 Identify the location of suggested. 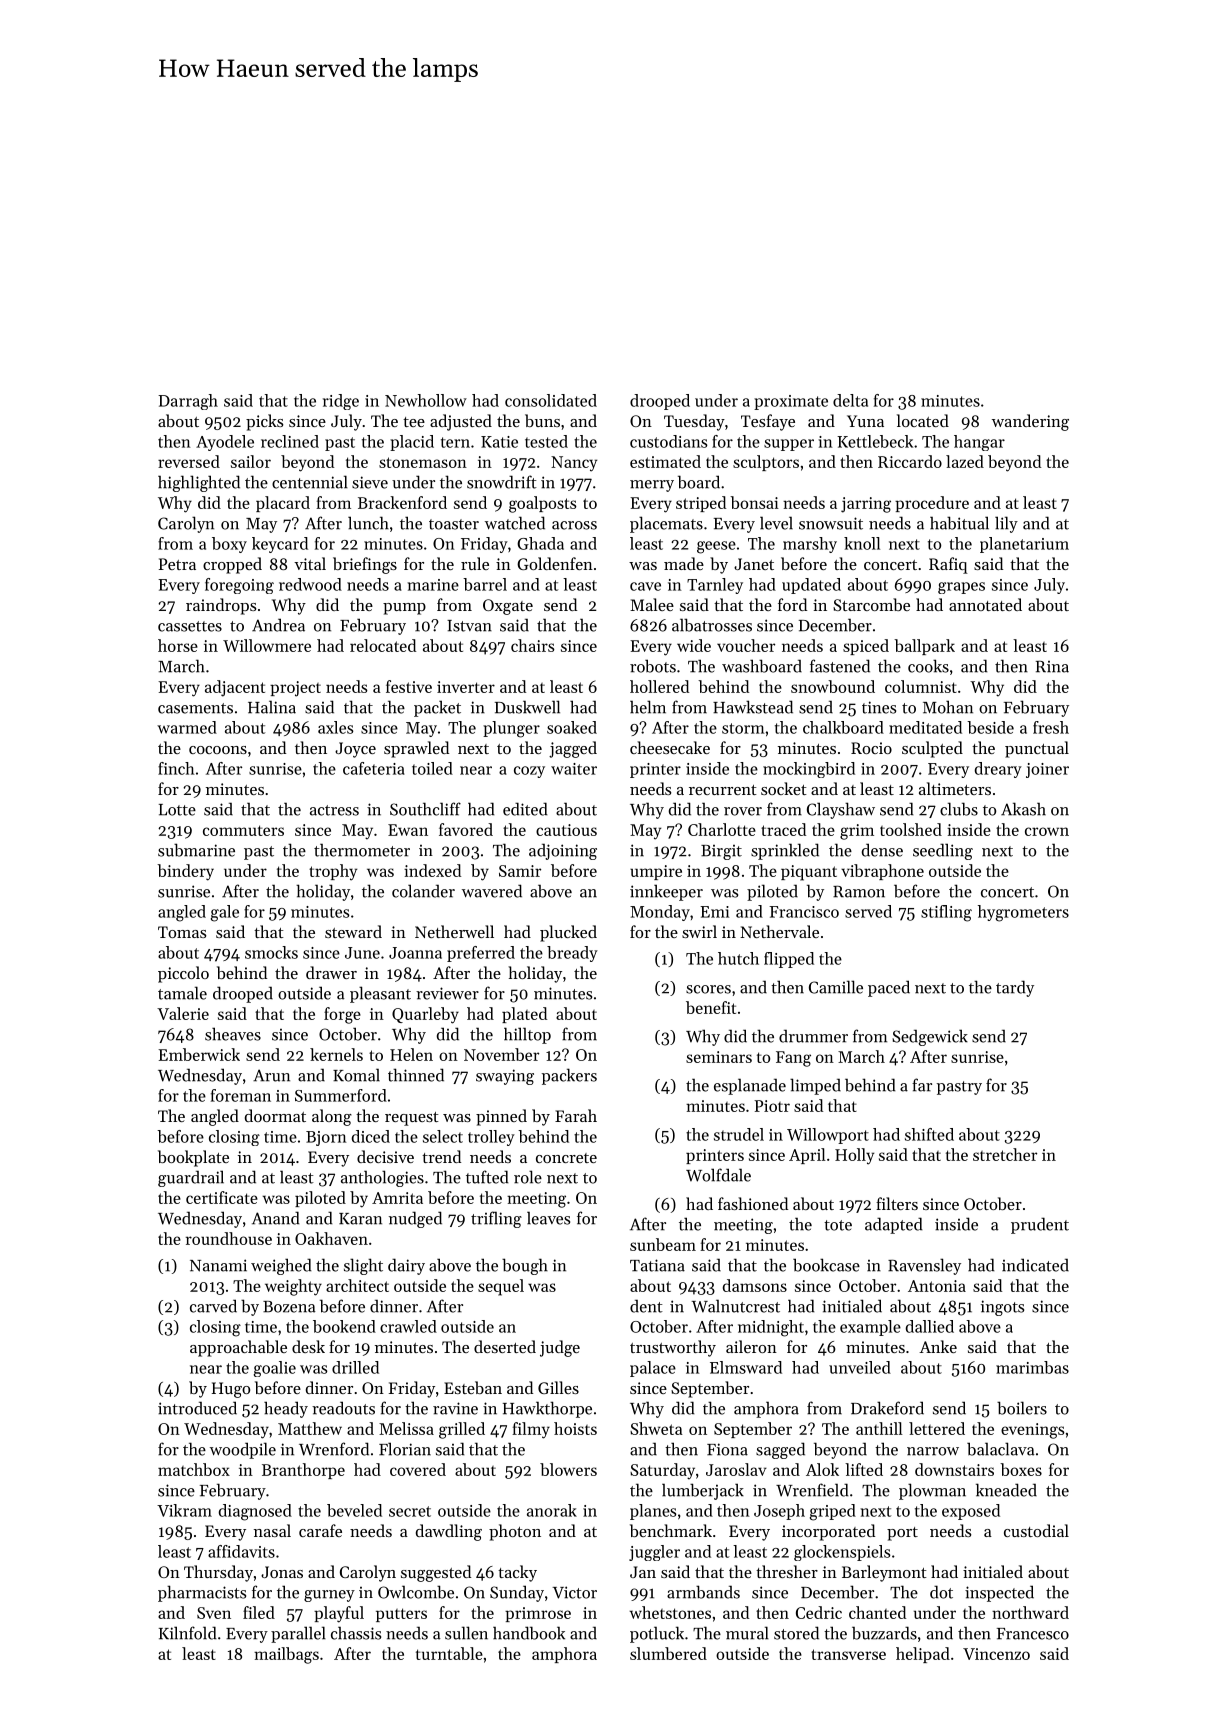
(436, 1573).
